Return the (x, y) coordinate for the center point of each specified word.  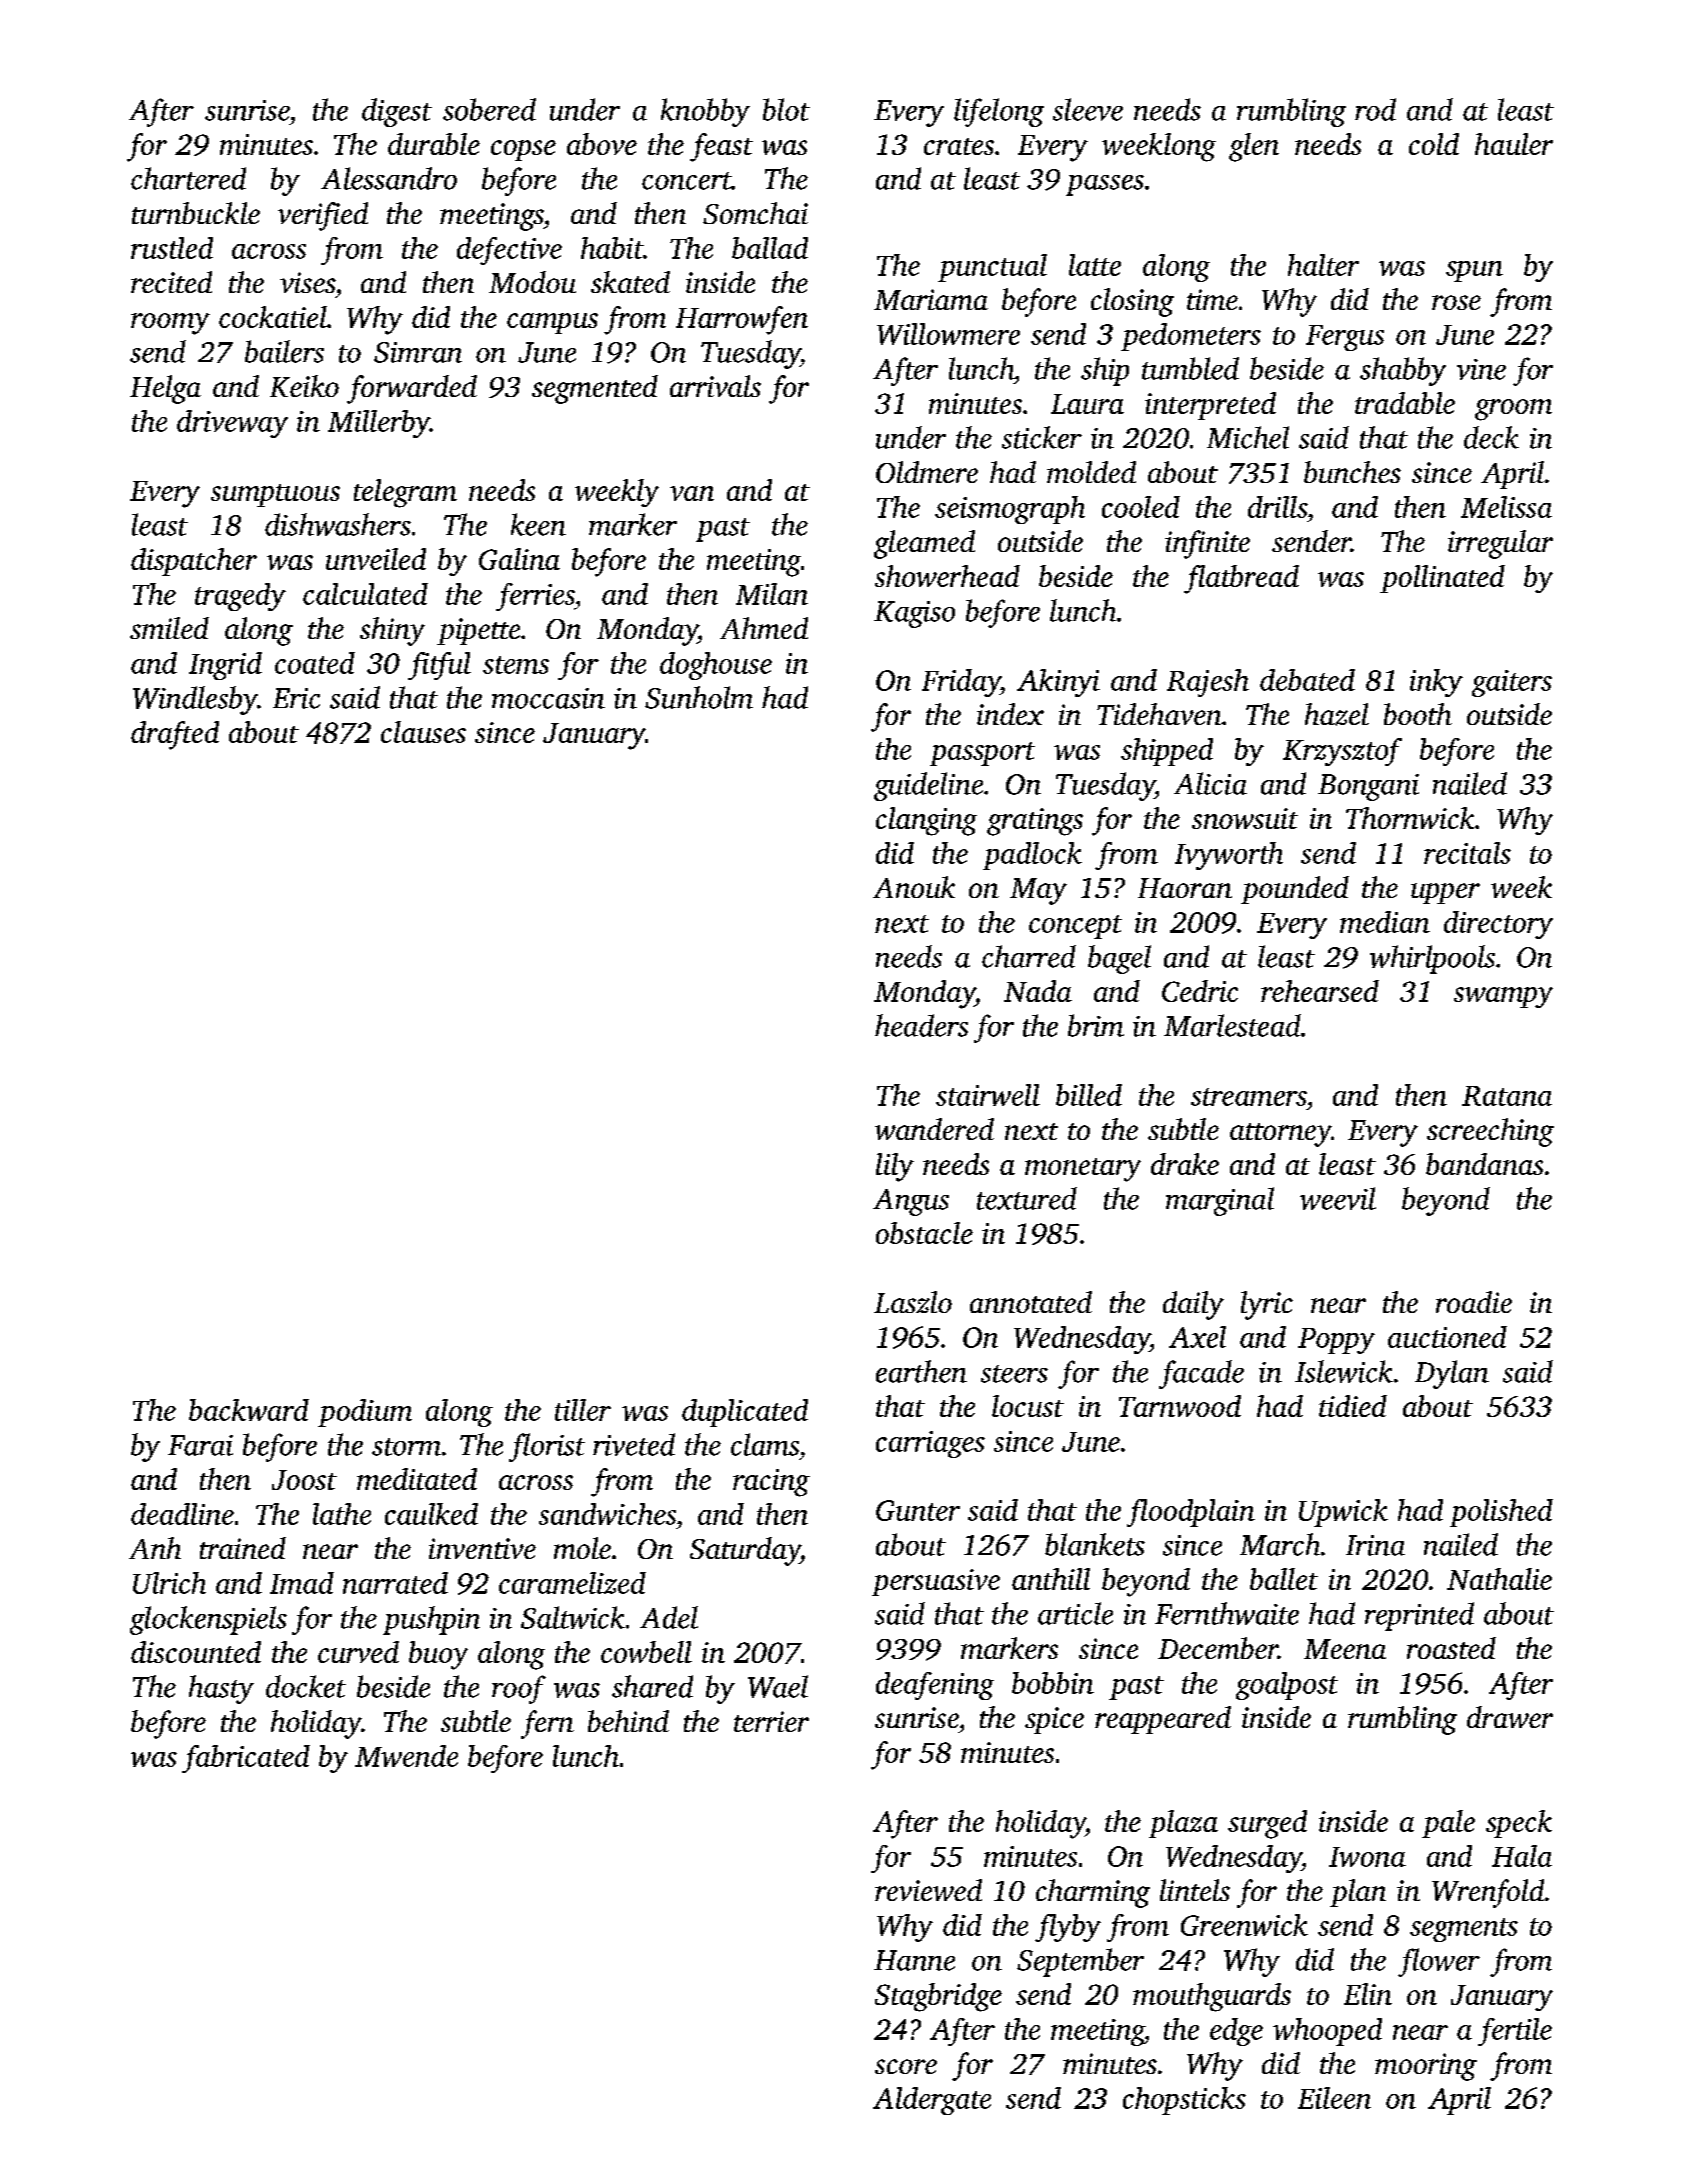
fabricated (246, 1759)
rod (1375, 109)
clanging (926, 821)
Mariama (931, 299)
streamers (1248, 1097)
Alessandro (389, 178)
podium (365, 1413)
